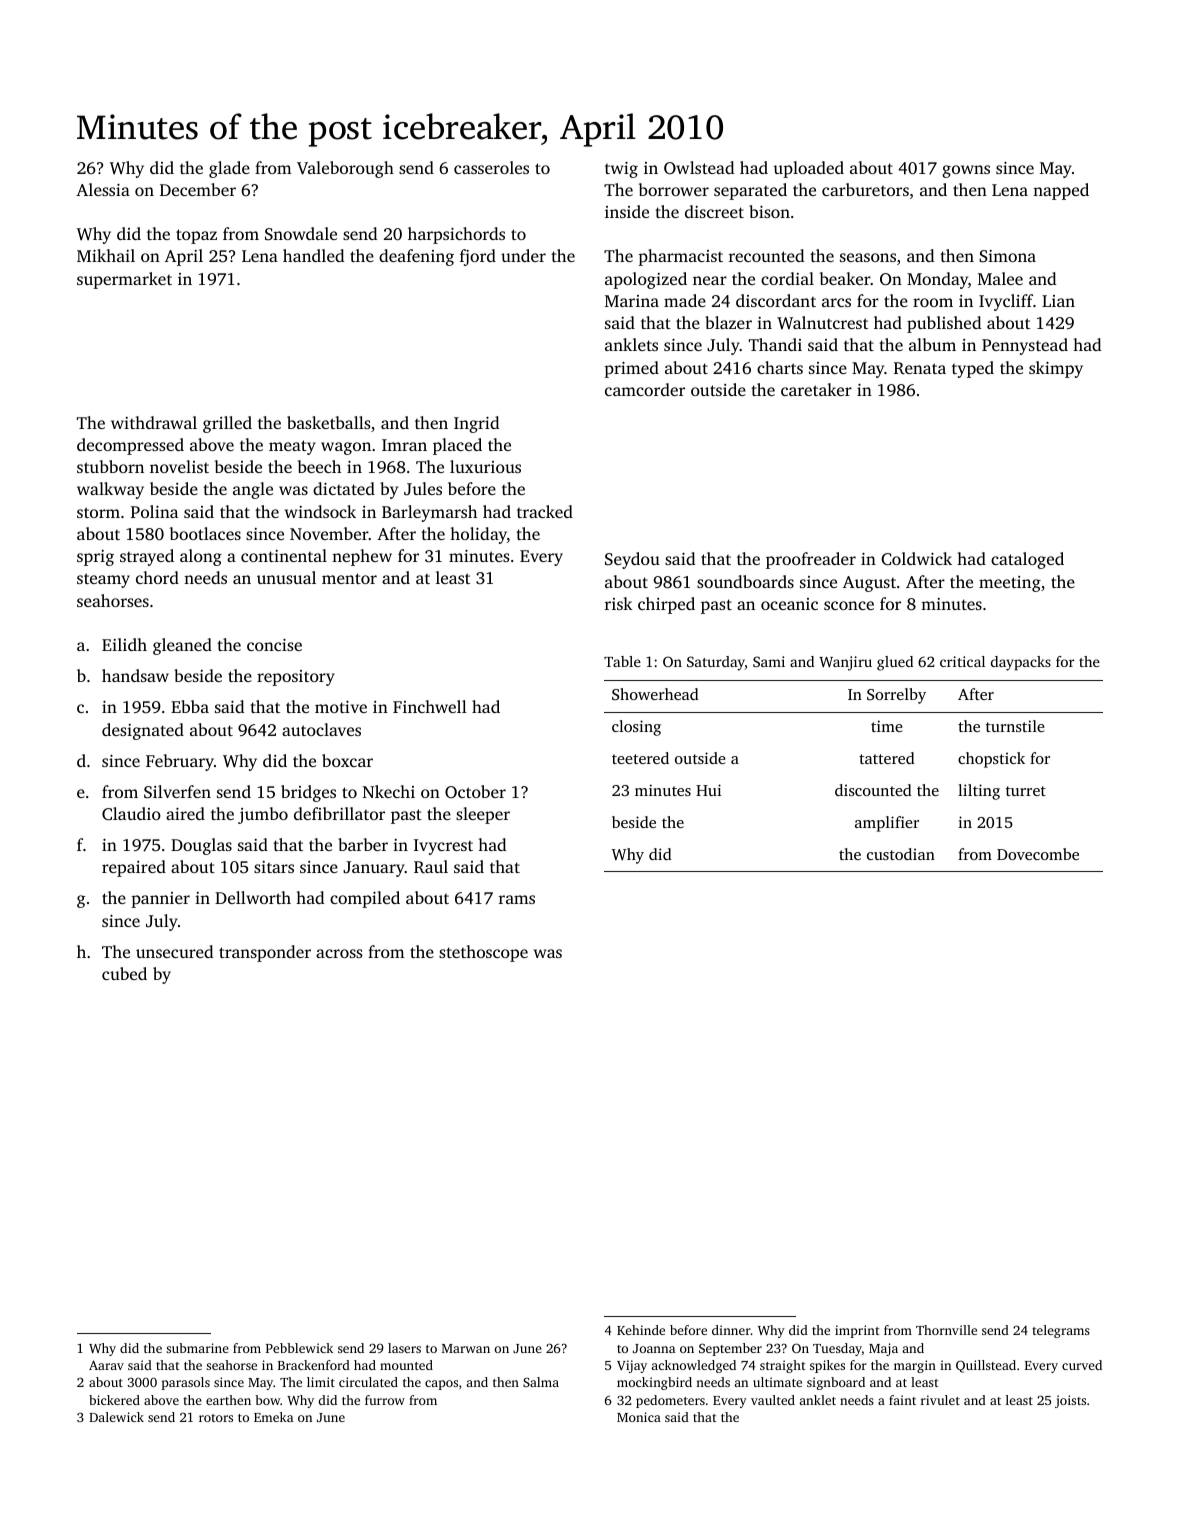  What do you see at coordinates (1061, 191) in the screenshot?
I see `napped` at bounding box center [1061, 191].
